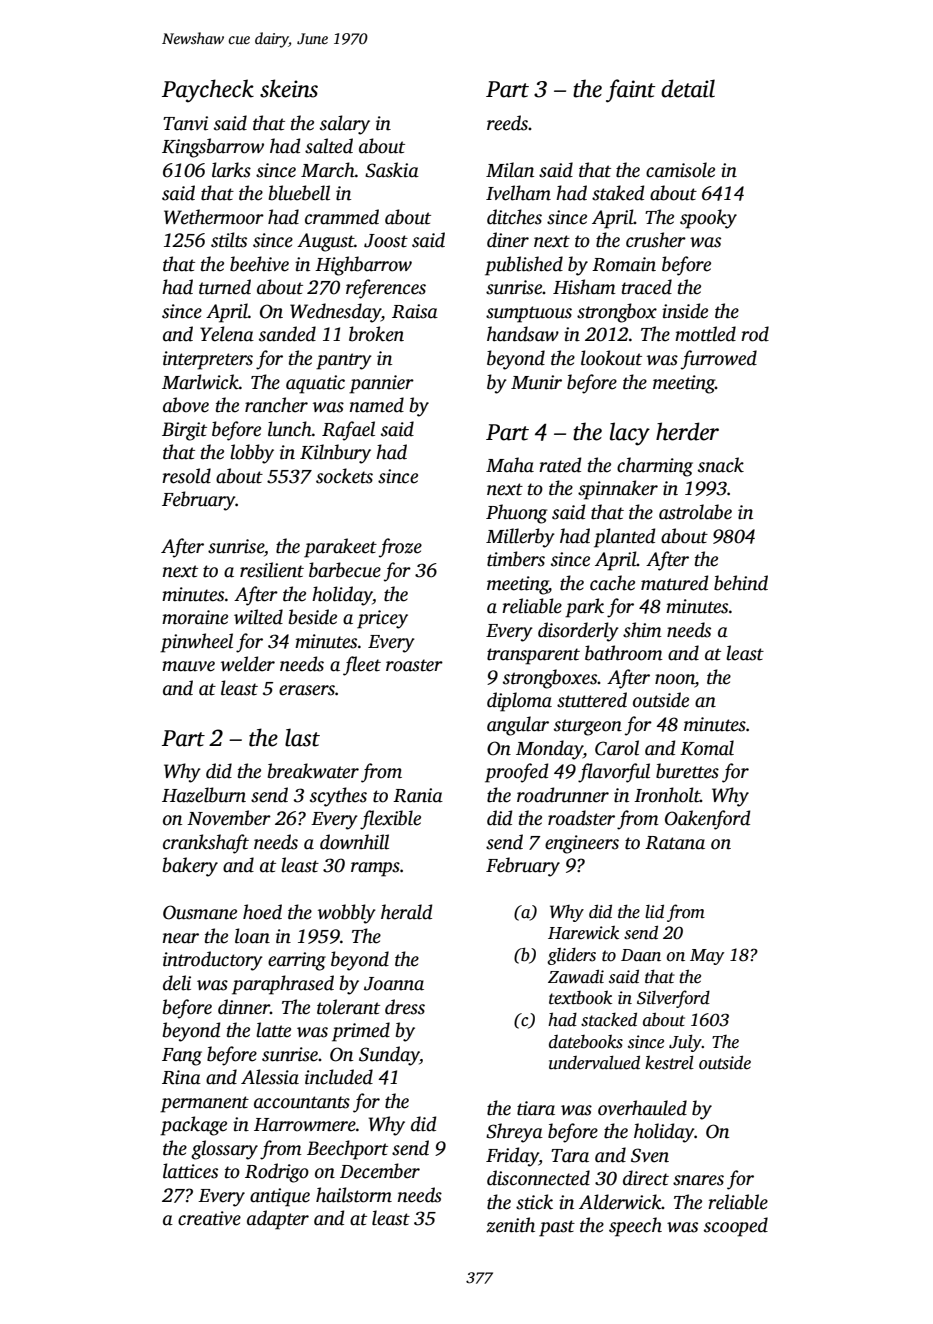  I want to click on snack, so click(721, 465).
